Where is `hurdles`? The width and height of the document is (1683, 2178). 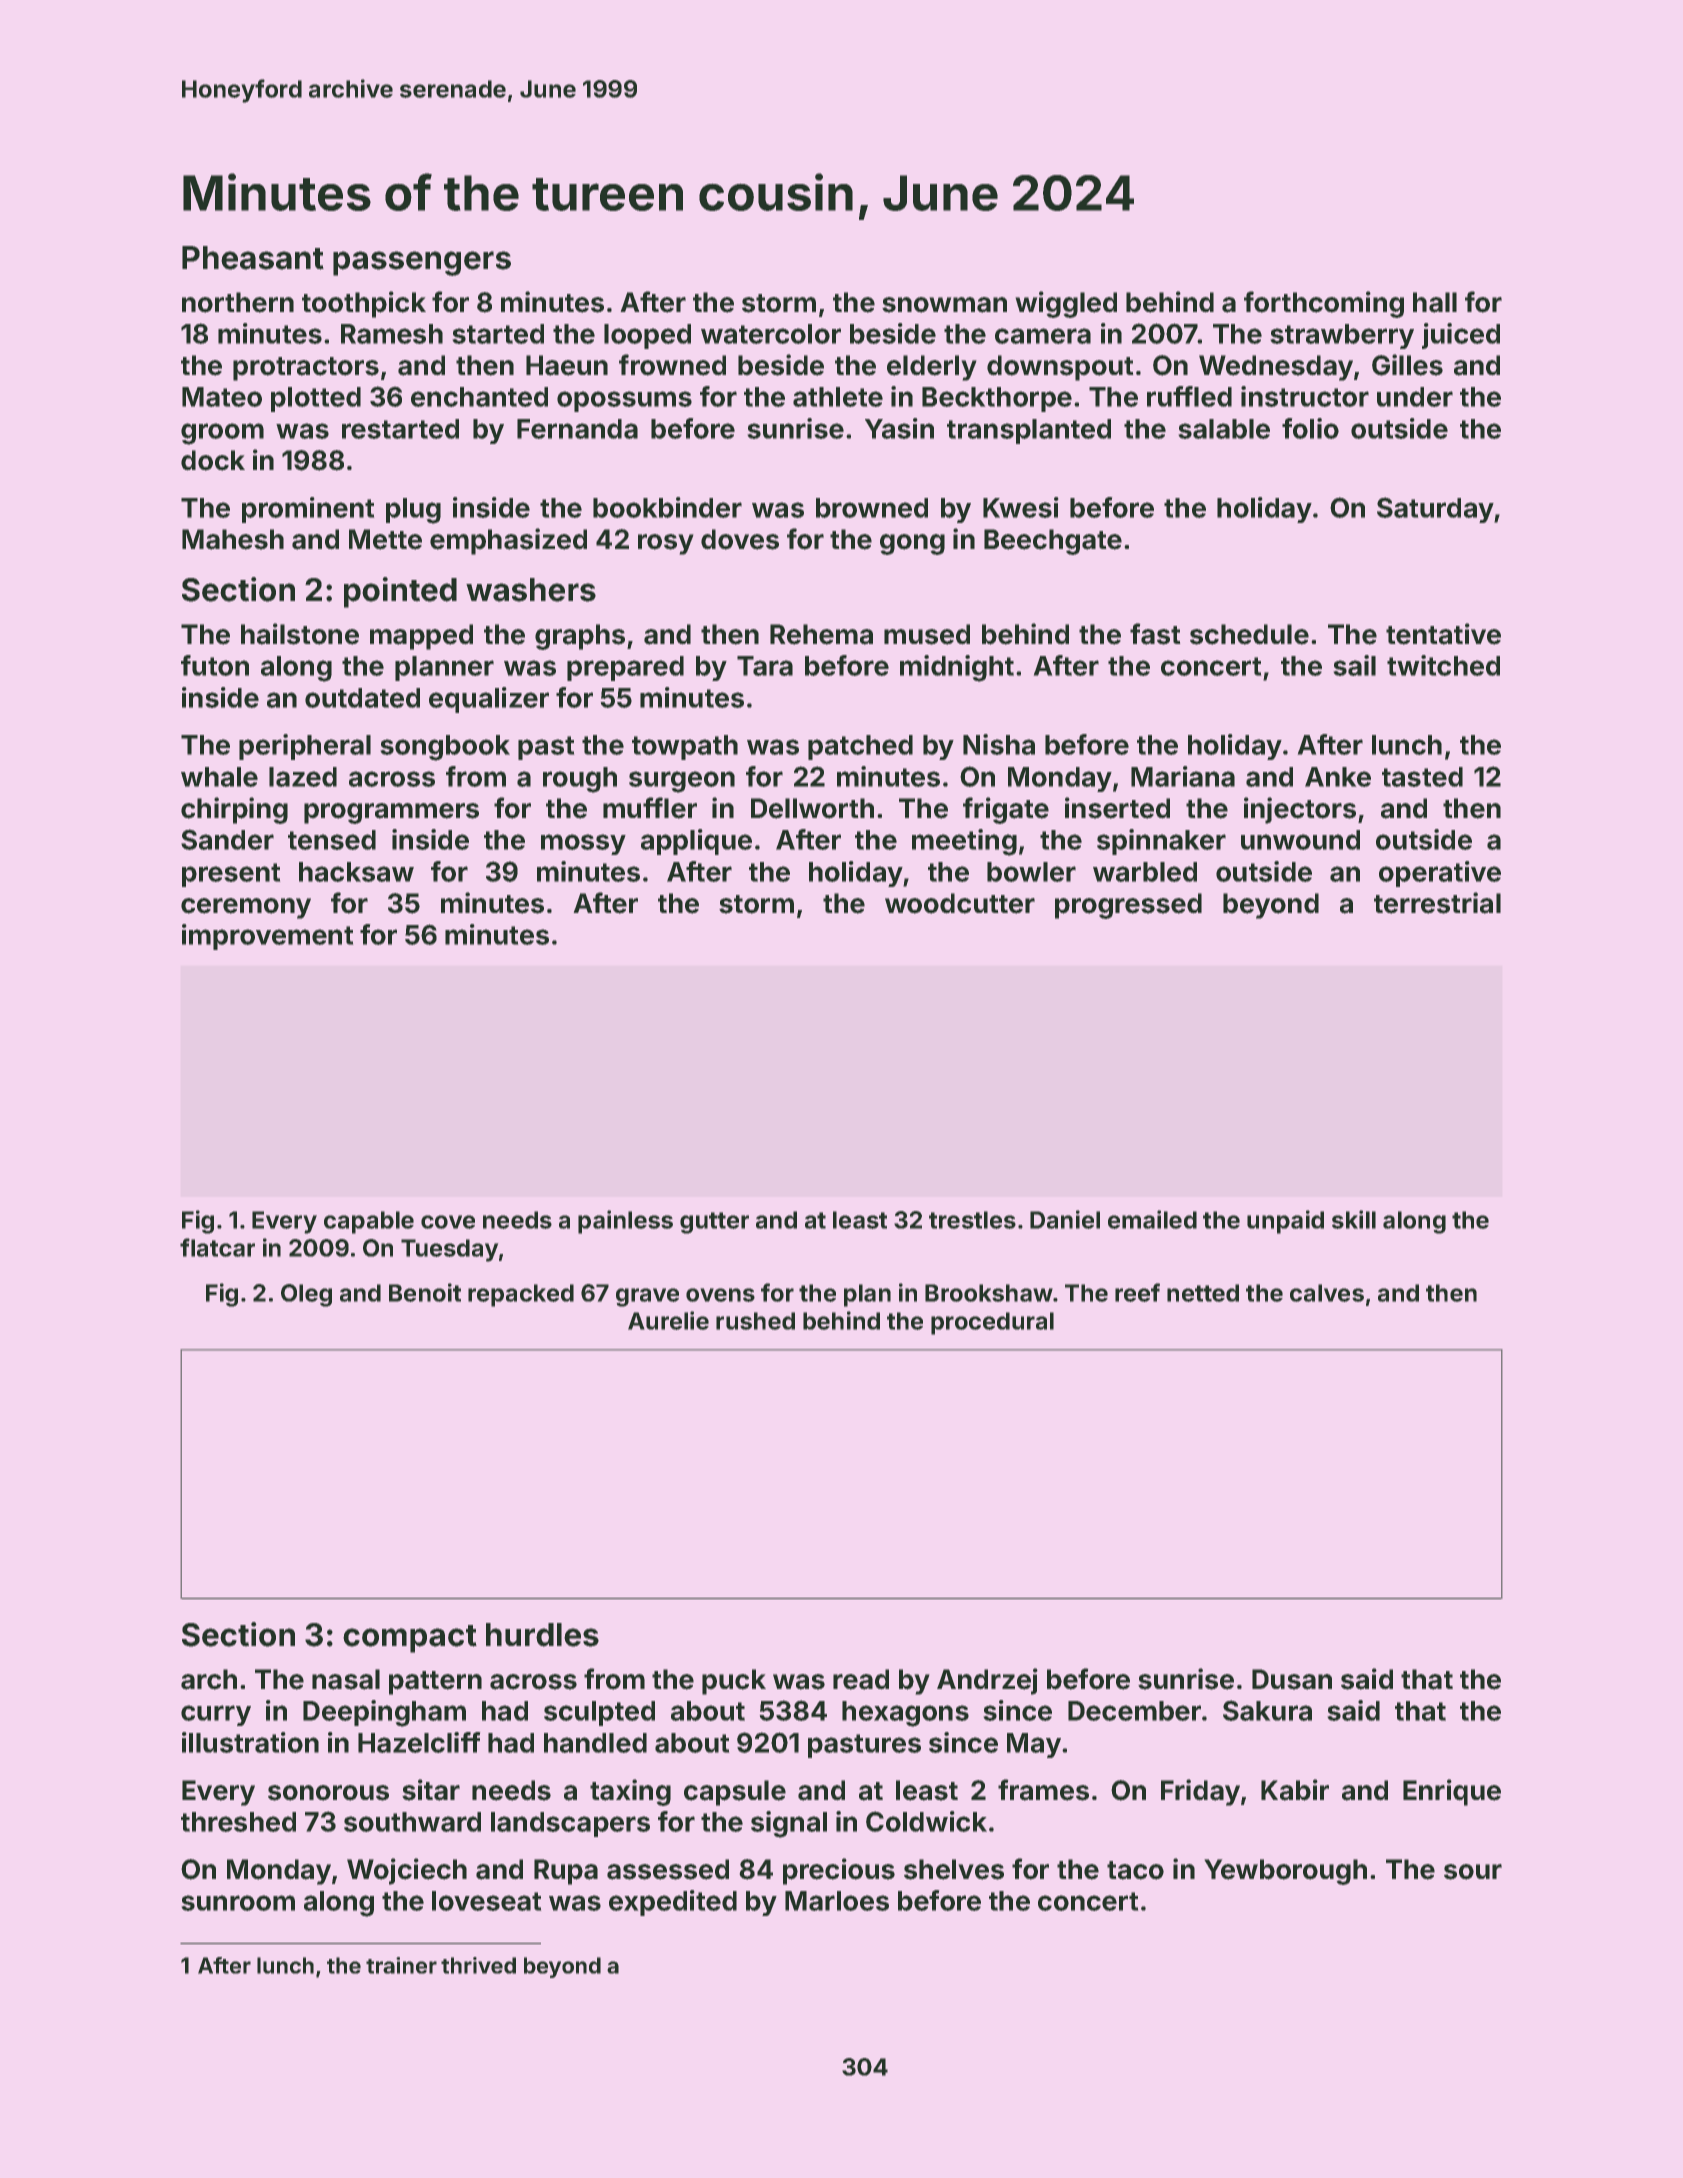
hurdles is located at coordinates (542, 1635).
